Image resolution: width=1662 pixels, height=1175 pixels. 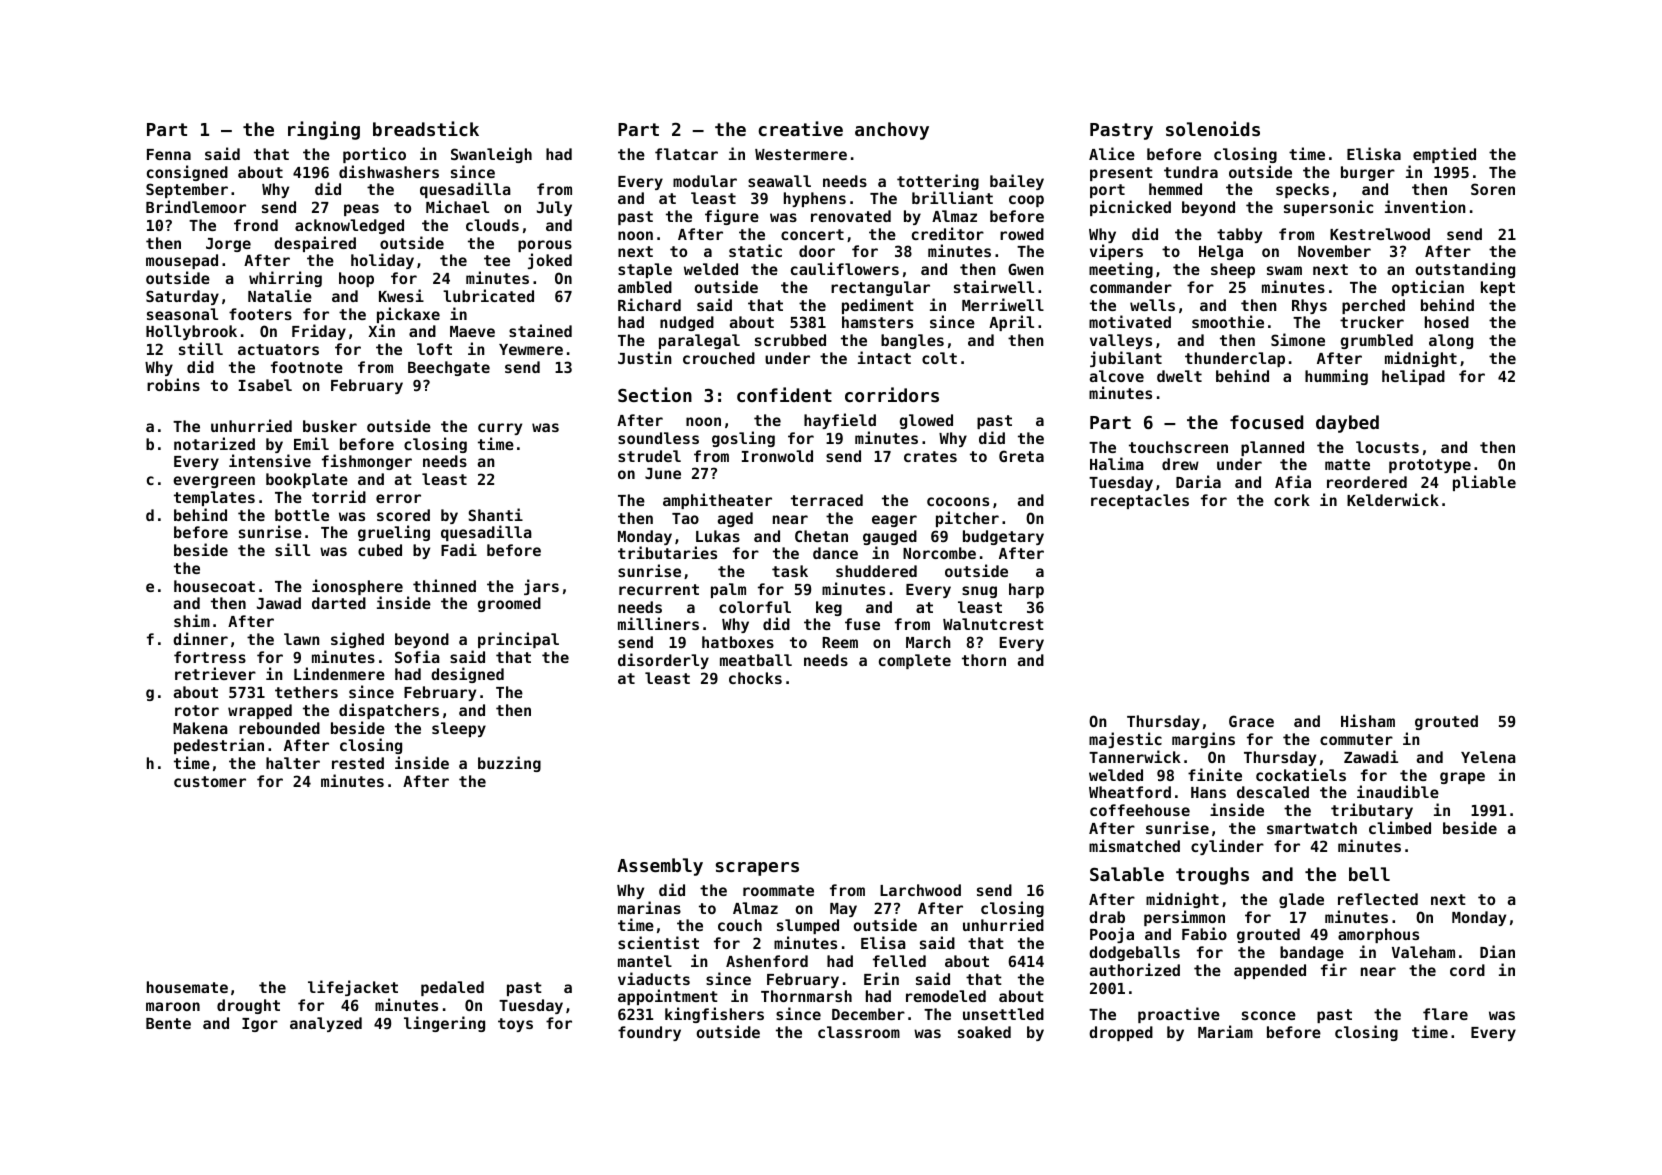 What do you see at coordinates (1372, 322) in the document?
I see `trucker` at bounding box center [1372, 322].
